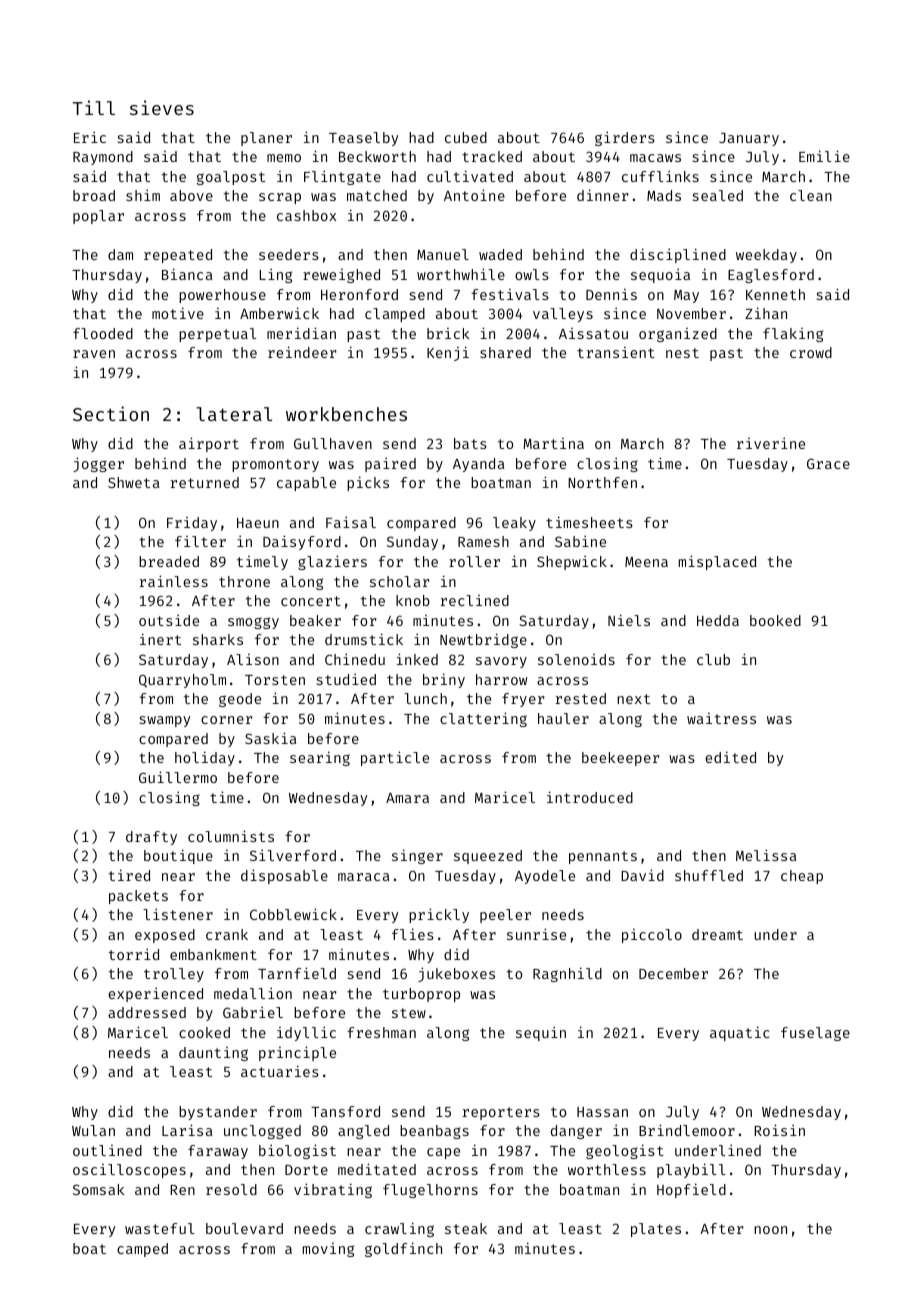  What do you see at coordinates (200, 541) in the document?
I see `filter` at bounding box center [200, 541].
